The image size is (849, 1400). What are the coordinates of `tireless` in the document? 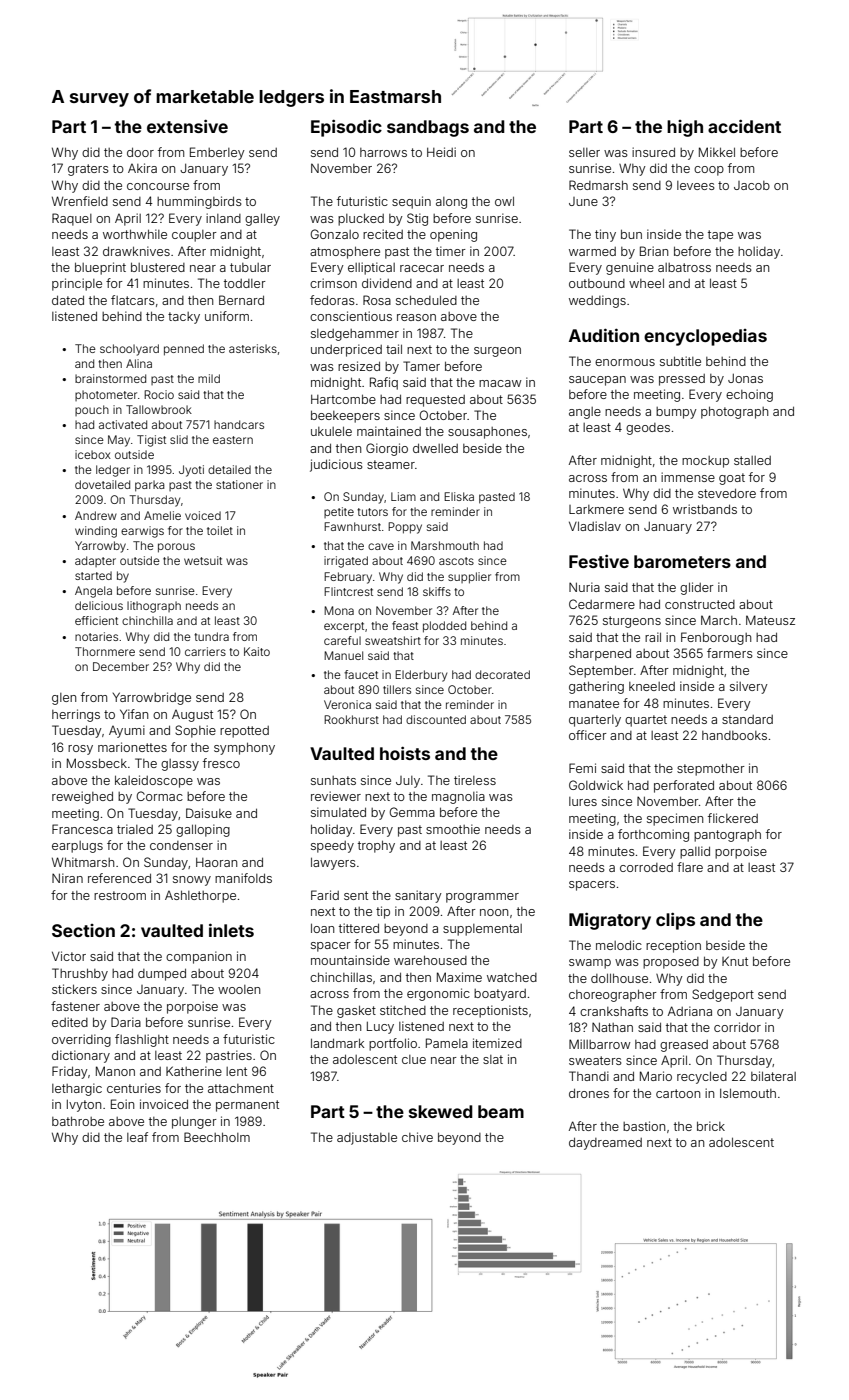 It's located at (475, 780).
